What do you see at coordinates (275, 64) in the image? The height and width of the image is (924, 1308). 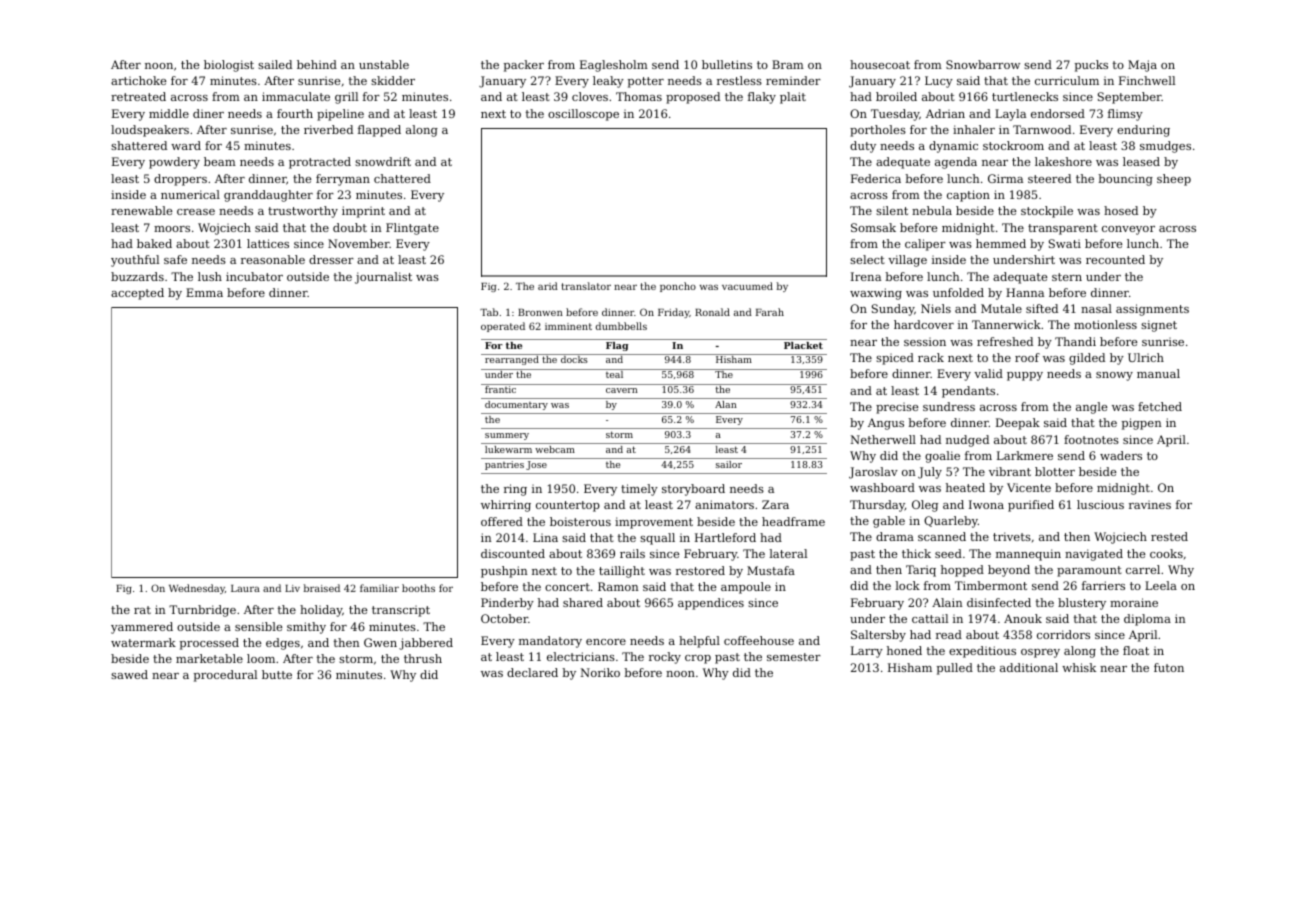 I see `sailed` at bounding box center [275, 64].
